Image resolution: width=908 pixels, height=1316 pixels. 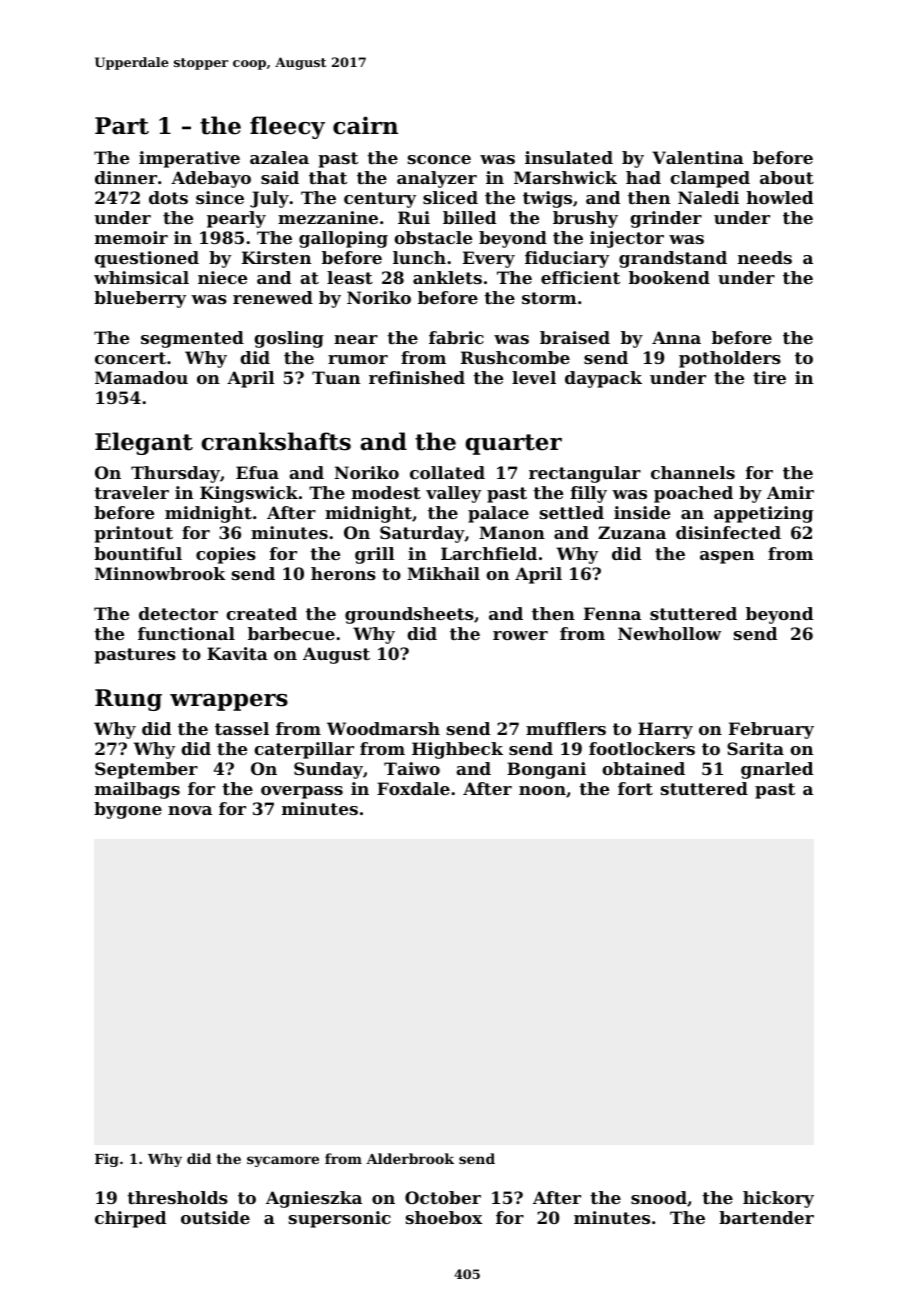 What do you see at coordinates (410, 1158) in the image?
I see `Alderbrook` at bounding box center [410, 1158].
